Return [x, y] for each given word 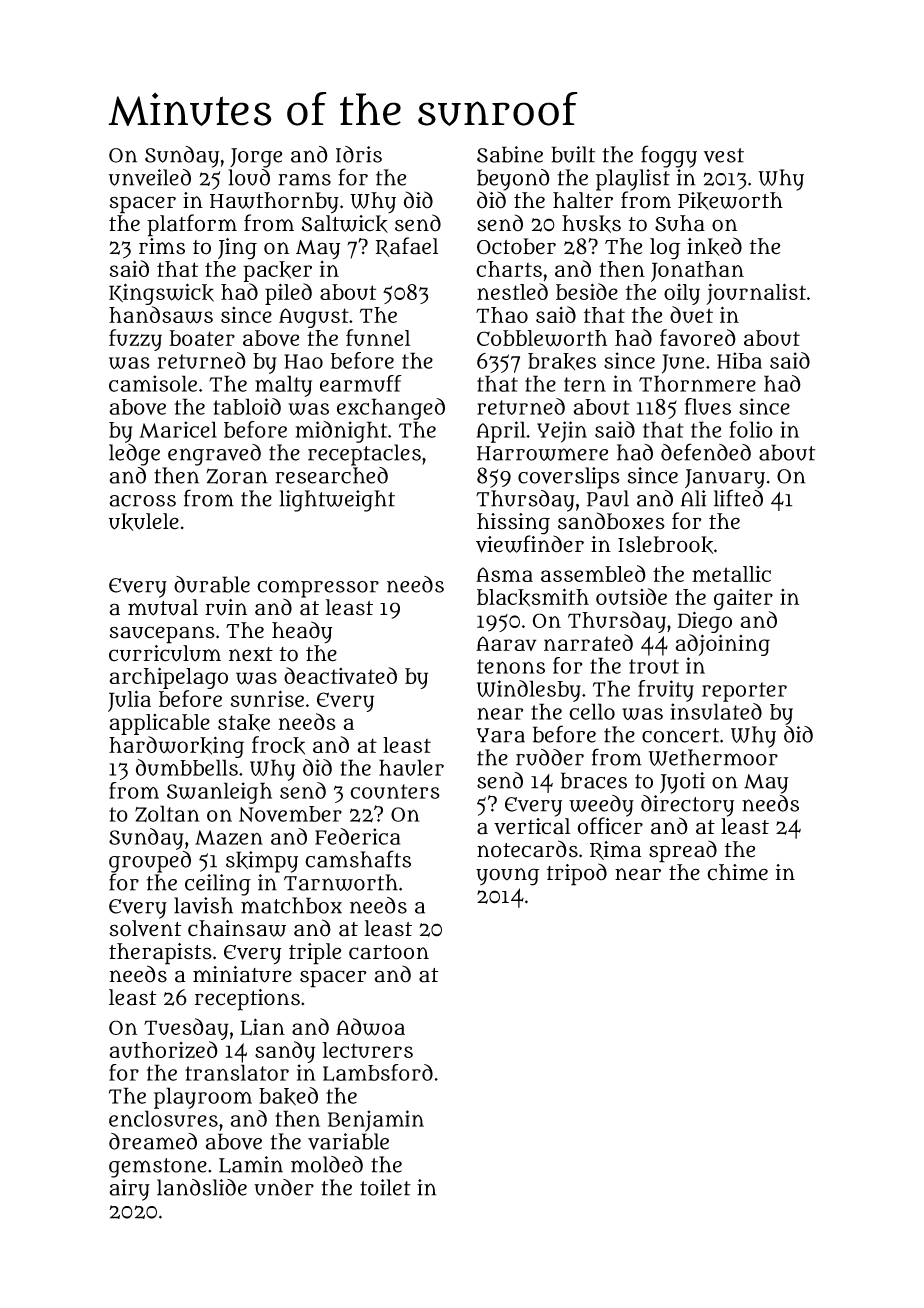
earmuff [361, 383]
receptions [247, 1000]
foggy [669, 156]
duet [691, 314]
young [507, 877]
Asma [504, 574]
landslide [202, 1187]
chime [737, 872]
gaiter [743, 599]
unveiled [150, 177]
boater [202, 338]
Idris [359, 154]
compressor [318, 589]
